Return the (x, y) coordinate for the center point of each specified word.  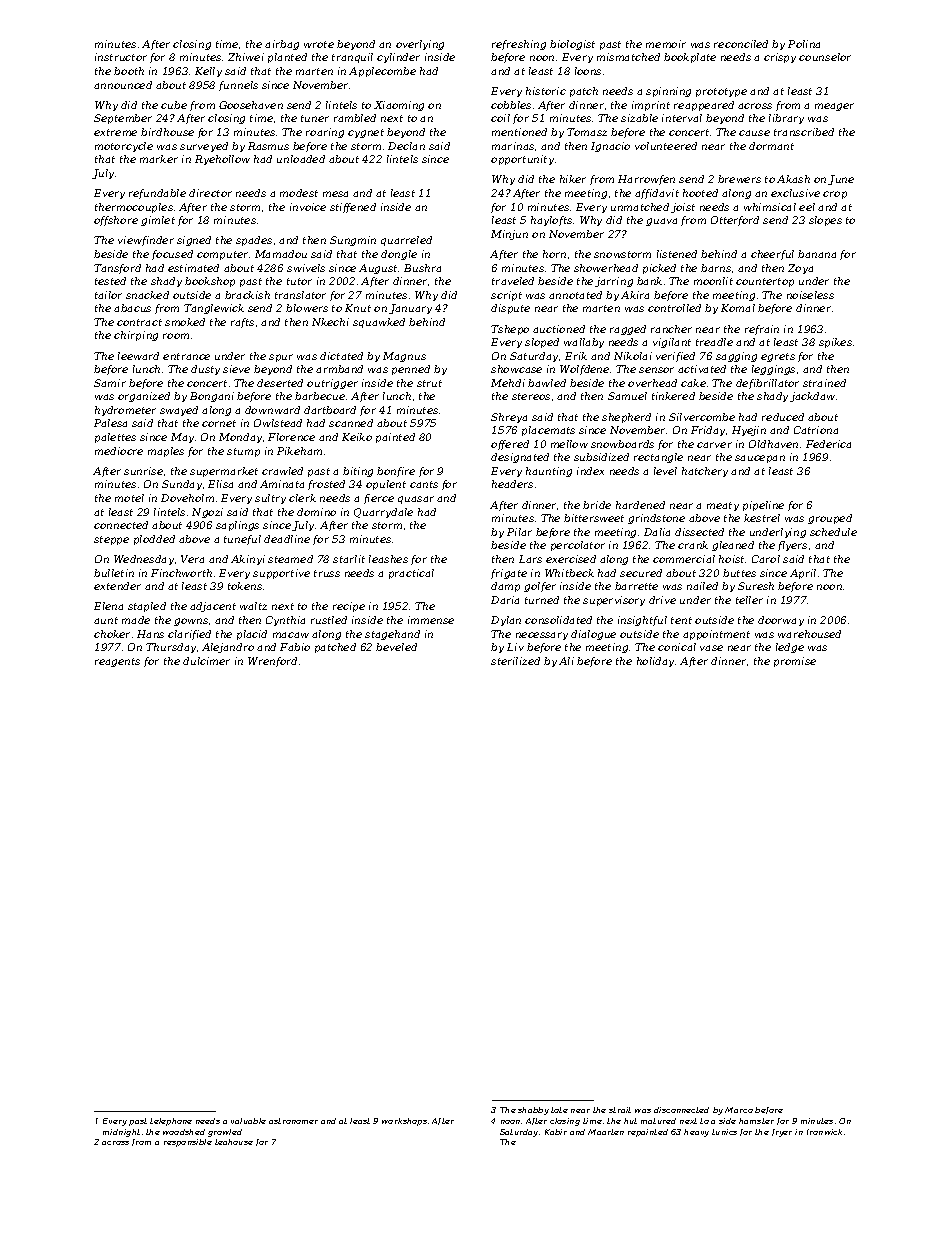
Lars (530, 559)
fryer (782, 1133)
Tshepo (510, 330)
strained (824, 383)
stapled (147, 607)
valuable (248, 1121)
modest (299, 193)
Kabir (556, 1132)
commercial (684, 559)
